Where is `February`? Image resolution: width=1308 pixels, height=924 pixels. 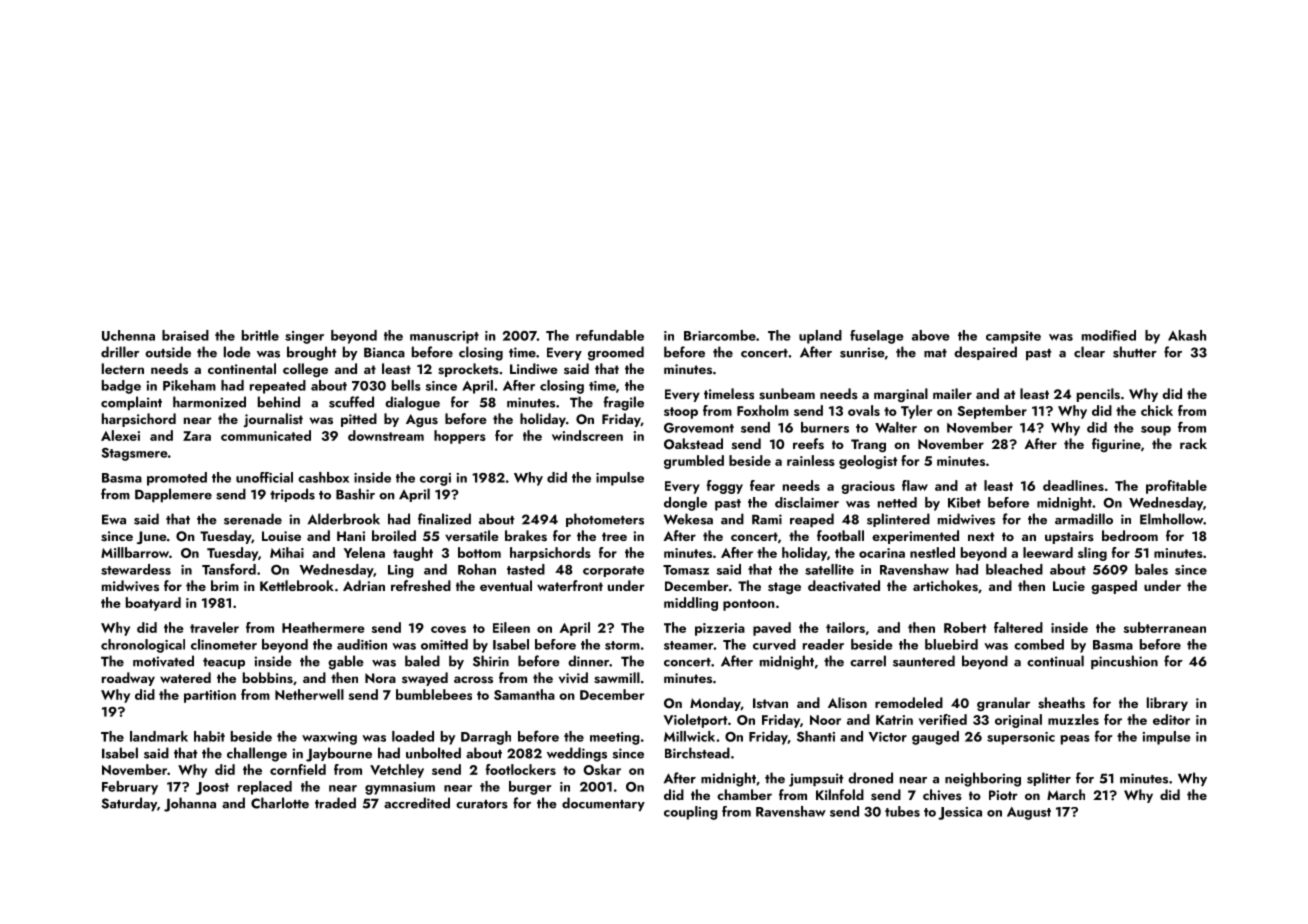 February is located at coordinates (130, 788).
